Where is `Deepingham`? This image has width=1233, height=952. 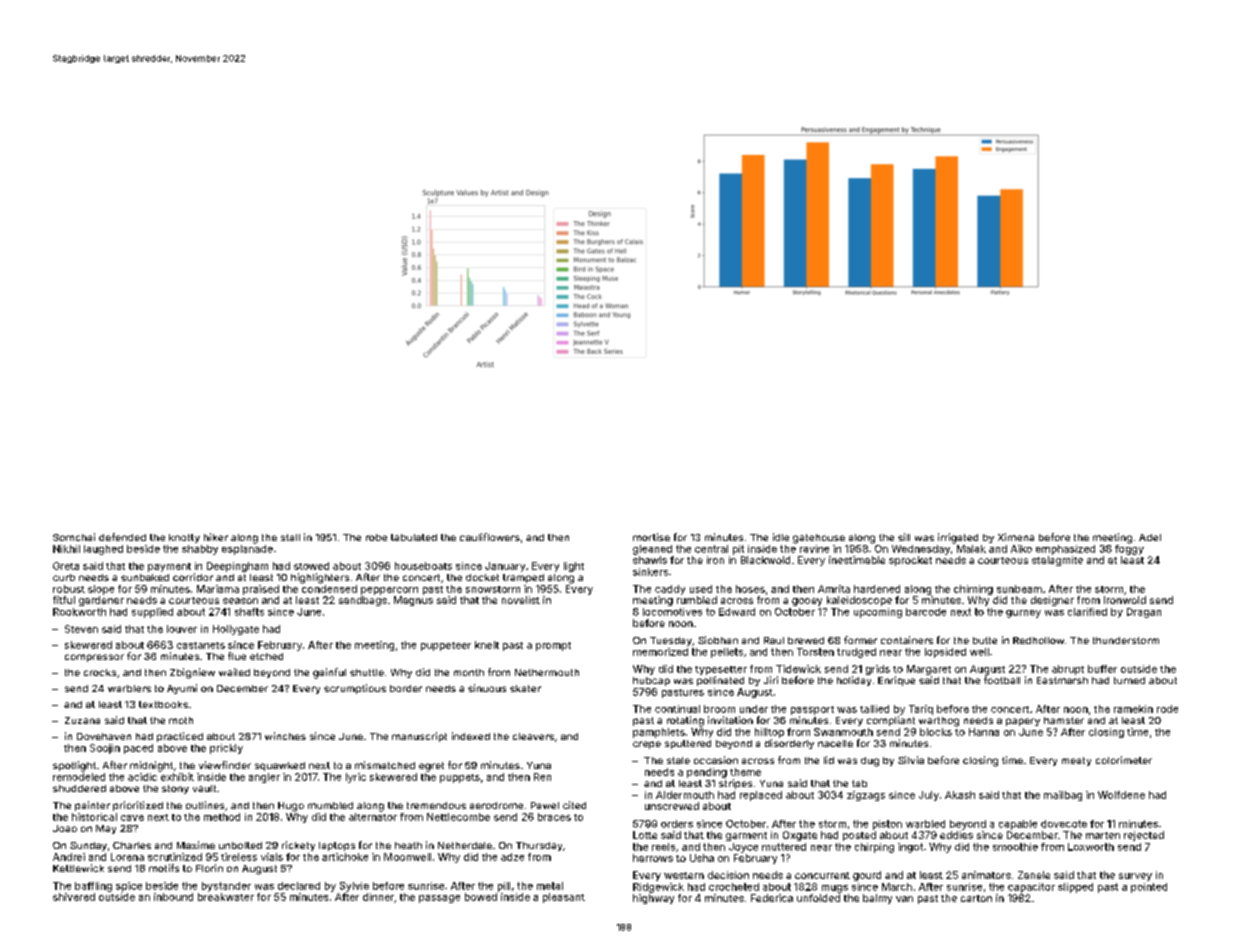
Deepingham is located at coordinates (237, 567).
